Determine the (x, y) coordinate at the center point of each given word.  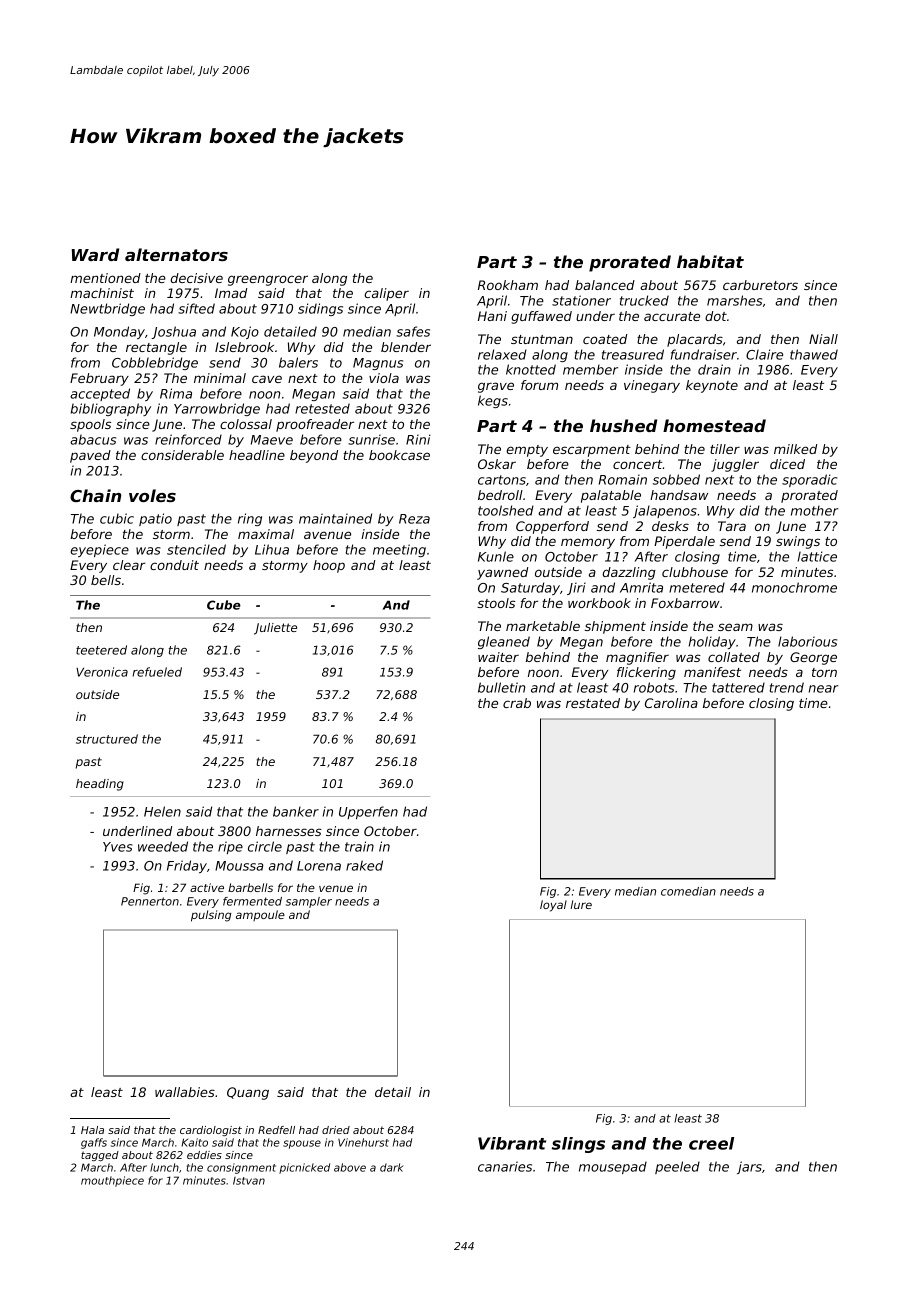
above (350, 1167)
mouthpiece (112, 1181)
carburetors (760, 285)
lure (581, 904)
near (824, 689)
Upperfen (368, 812)
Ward (95, 254)
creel (711, 1143)
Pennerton (150, 901)
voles (152, 495)
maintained (335, 518)
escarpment (592, 451)
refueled (157, 672)
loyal (553, 906)
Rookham (508, 285)
